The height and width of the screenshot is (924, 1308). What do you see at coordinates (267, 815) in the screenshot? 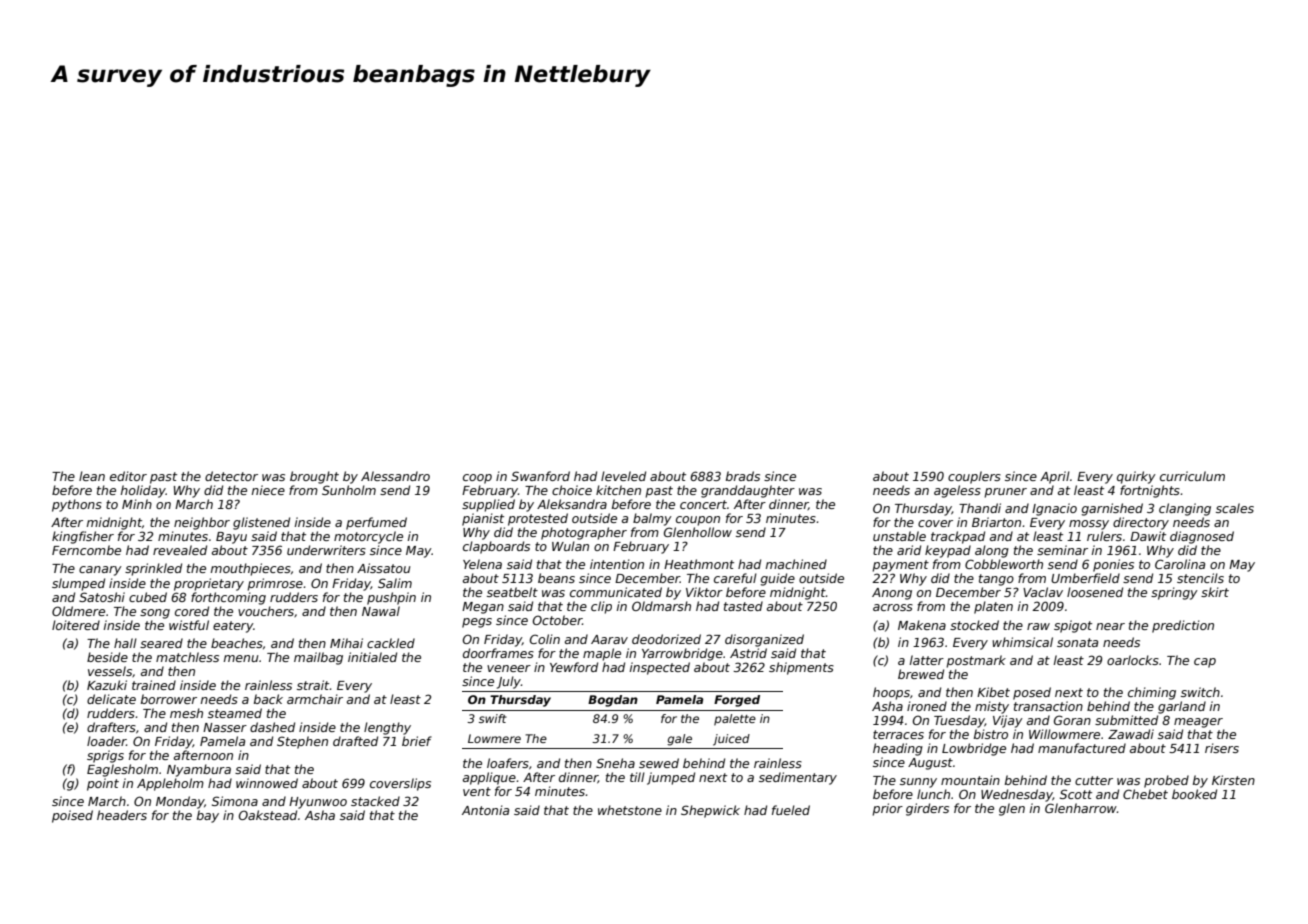
I see `Oakstead` at bounding box center [267, 815].
